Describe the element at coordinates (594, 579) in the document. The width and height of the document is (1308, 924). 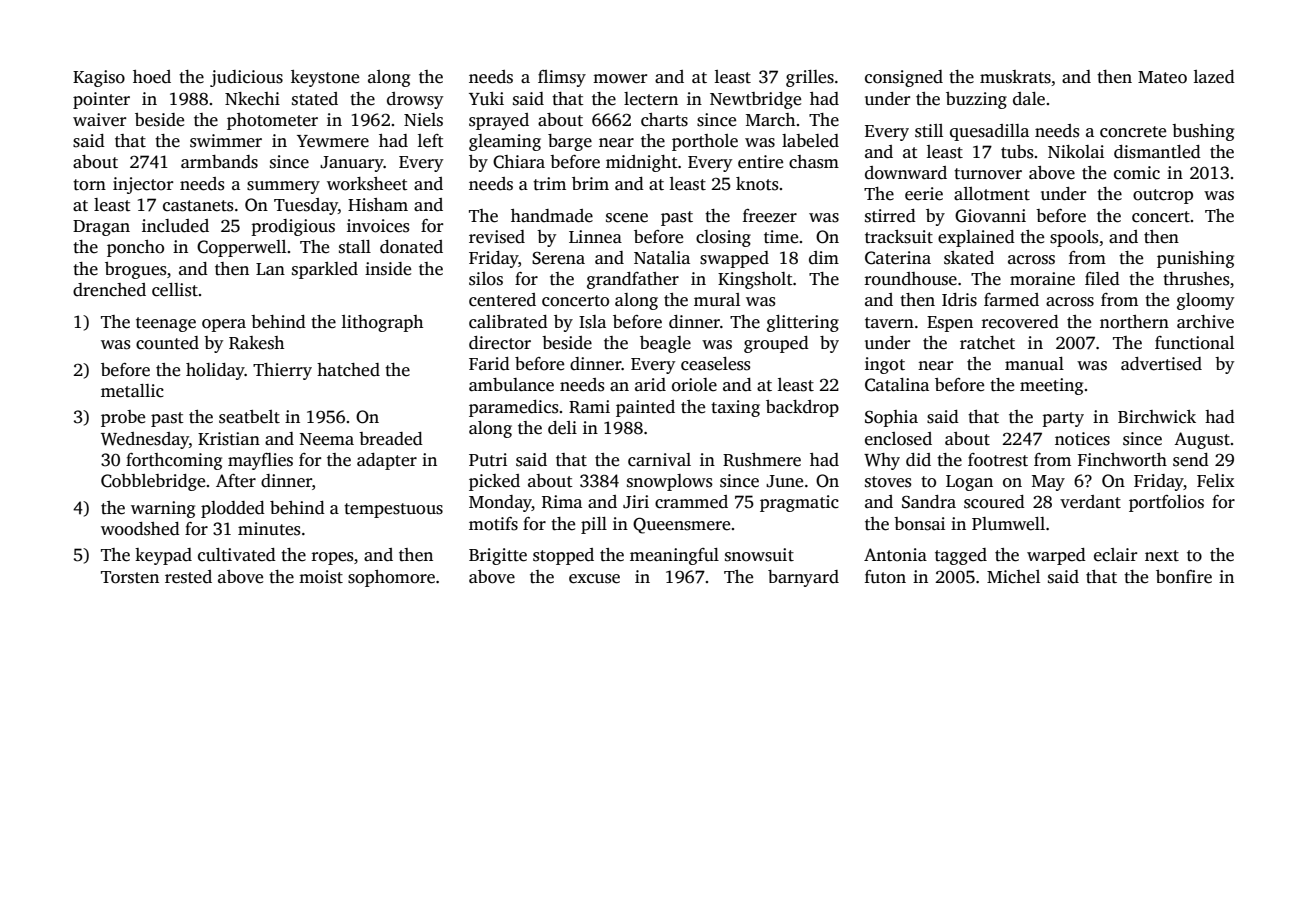
I see `excuse` at that location.
